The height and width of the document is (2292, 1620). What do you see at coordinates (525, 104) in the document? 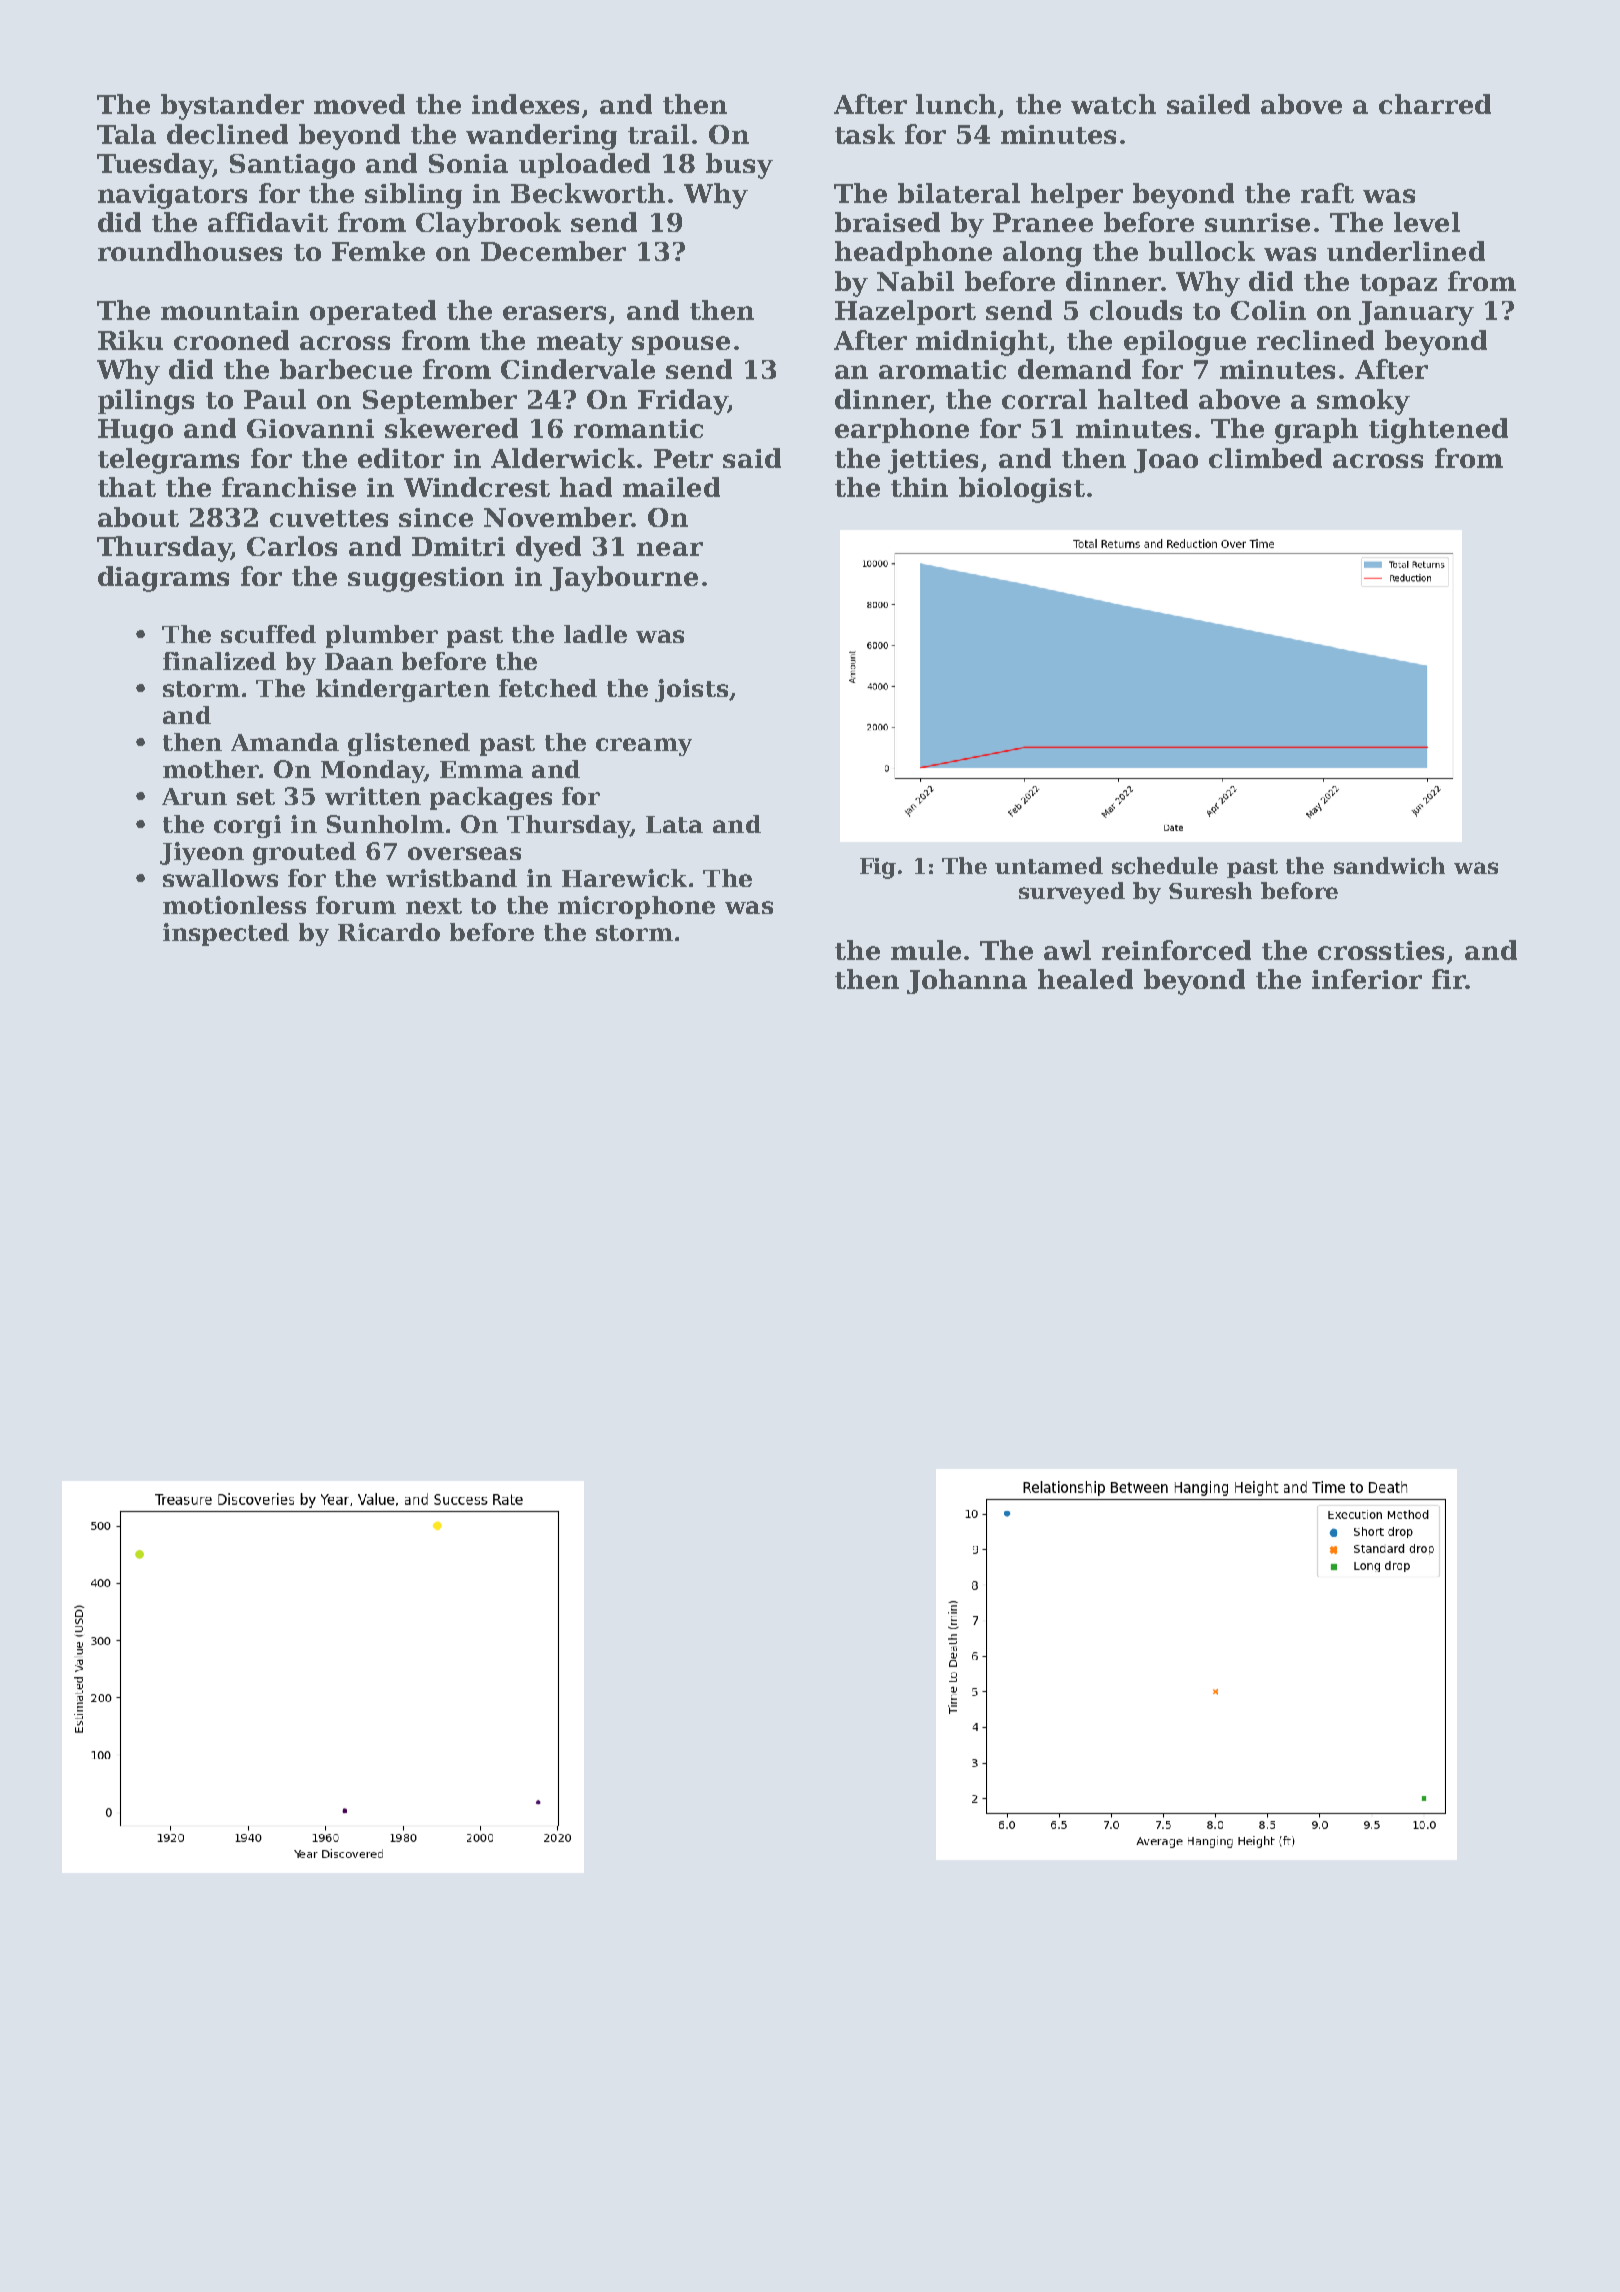
I see `indexes` at bounding box center [525, 104].
